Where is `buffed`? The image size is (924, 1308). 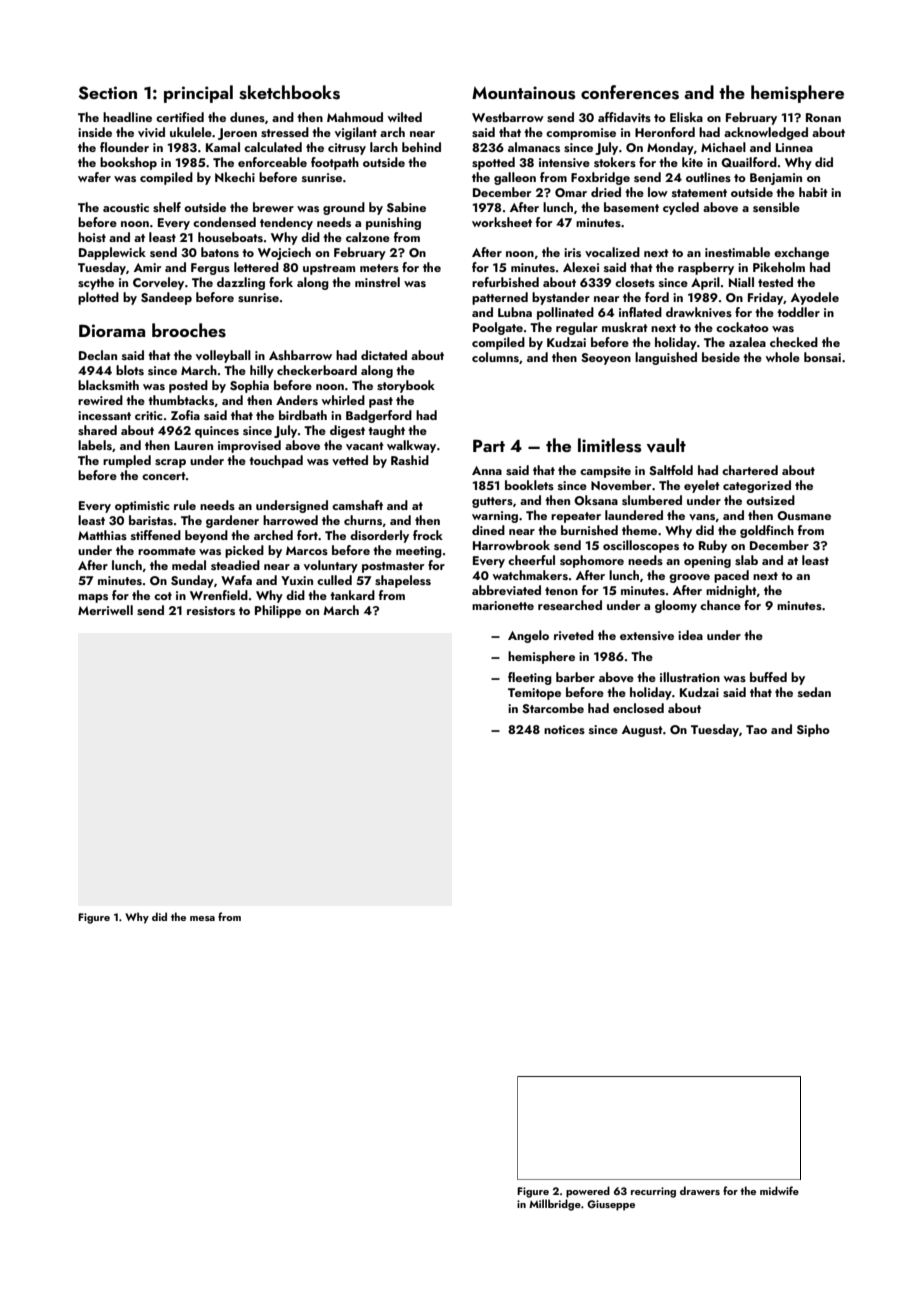
buffed is located at coordinates (768, 677).
